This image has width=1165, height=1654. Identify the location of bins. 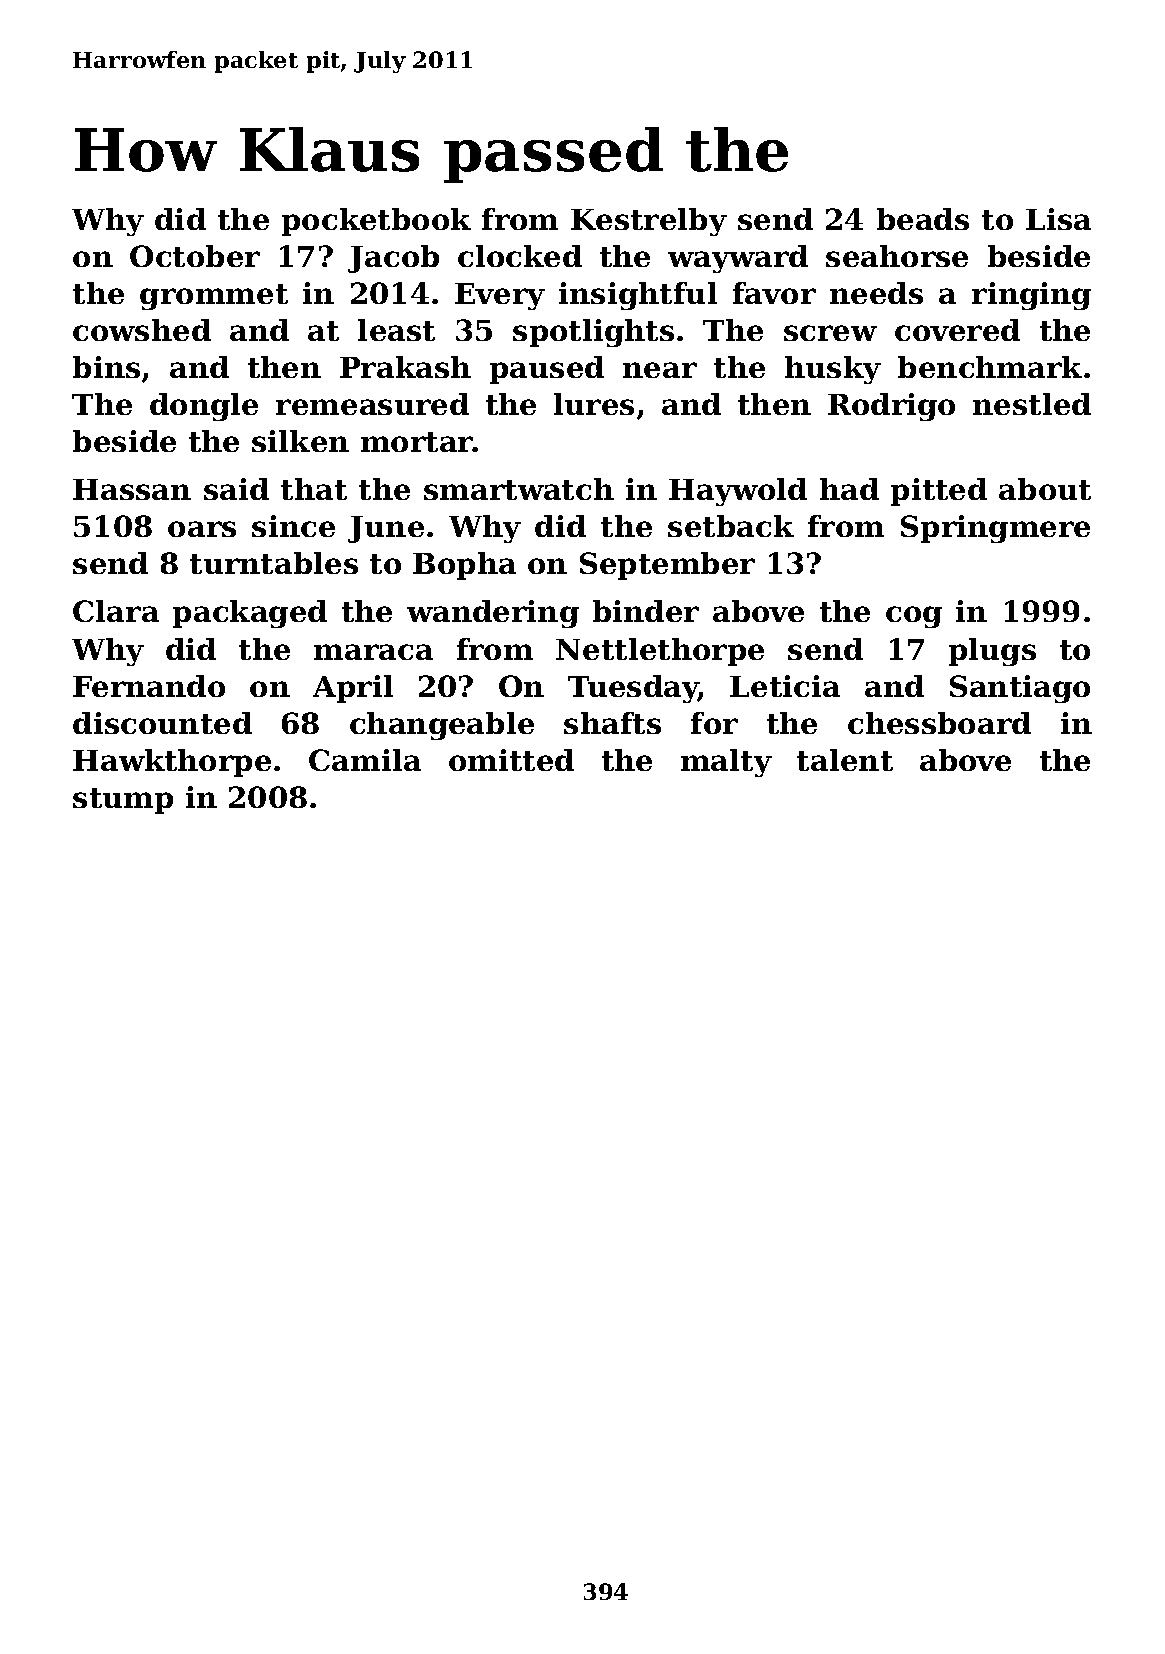
(106, 367).
